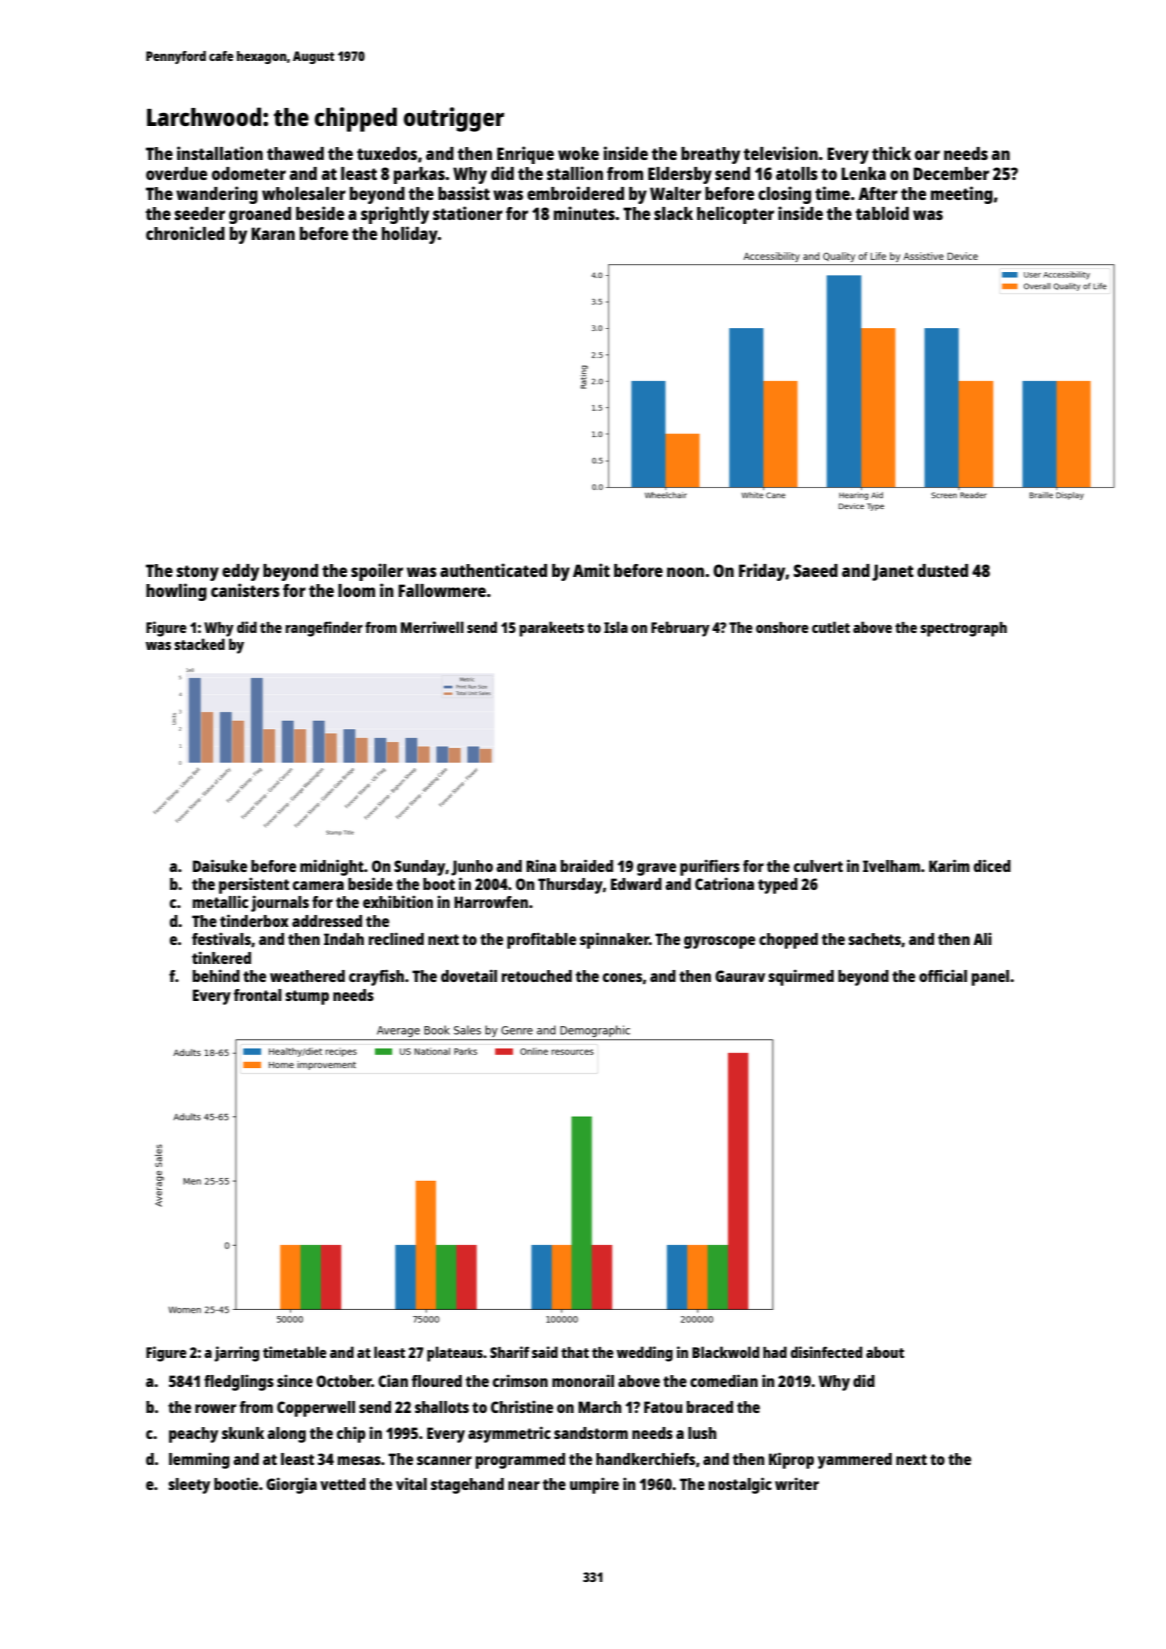 Image resolution: width=1166 pixels, height=1649 pixels. What do you see at coordinates (221, 957) in the page?
I see `tinkered` at bounding box center [221, 957].
